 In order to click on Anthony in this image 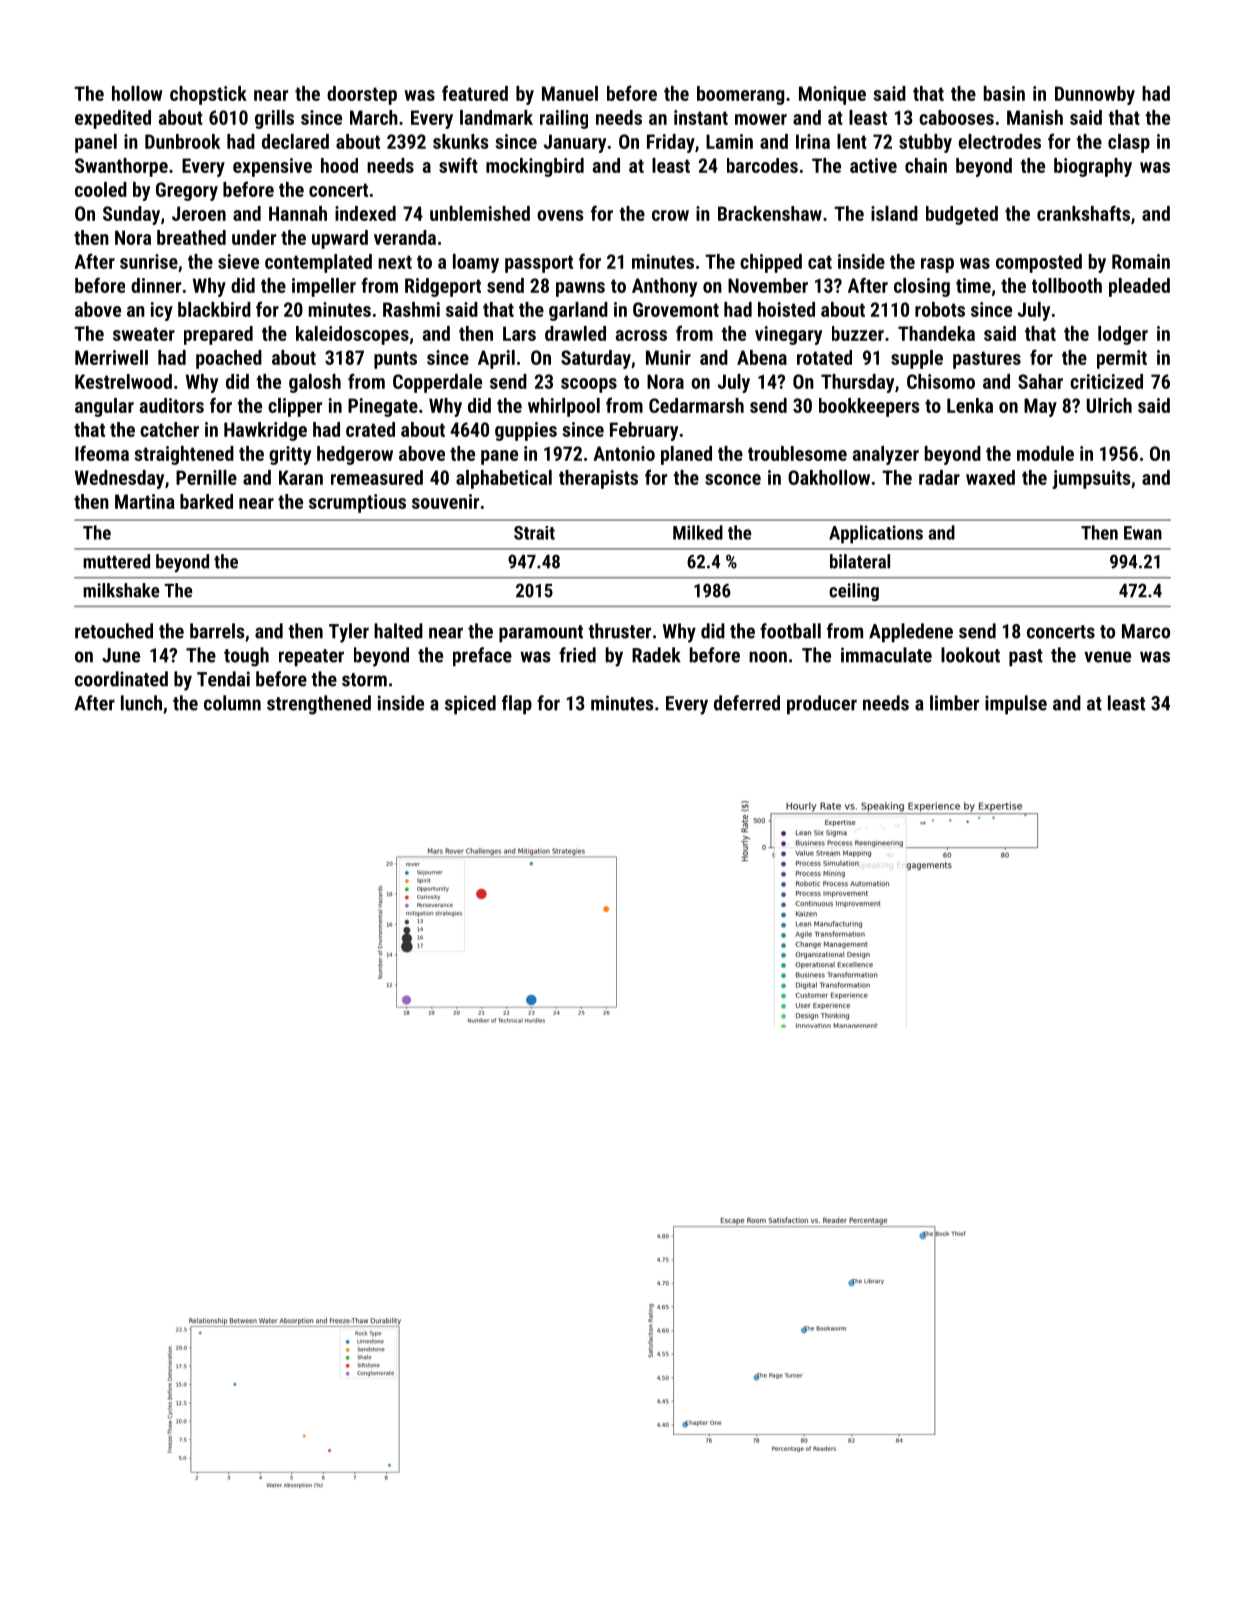, I will do `click(664, 287)`.
